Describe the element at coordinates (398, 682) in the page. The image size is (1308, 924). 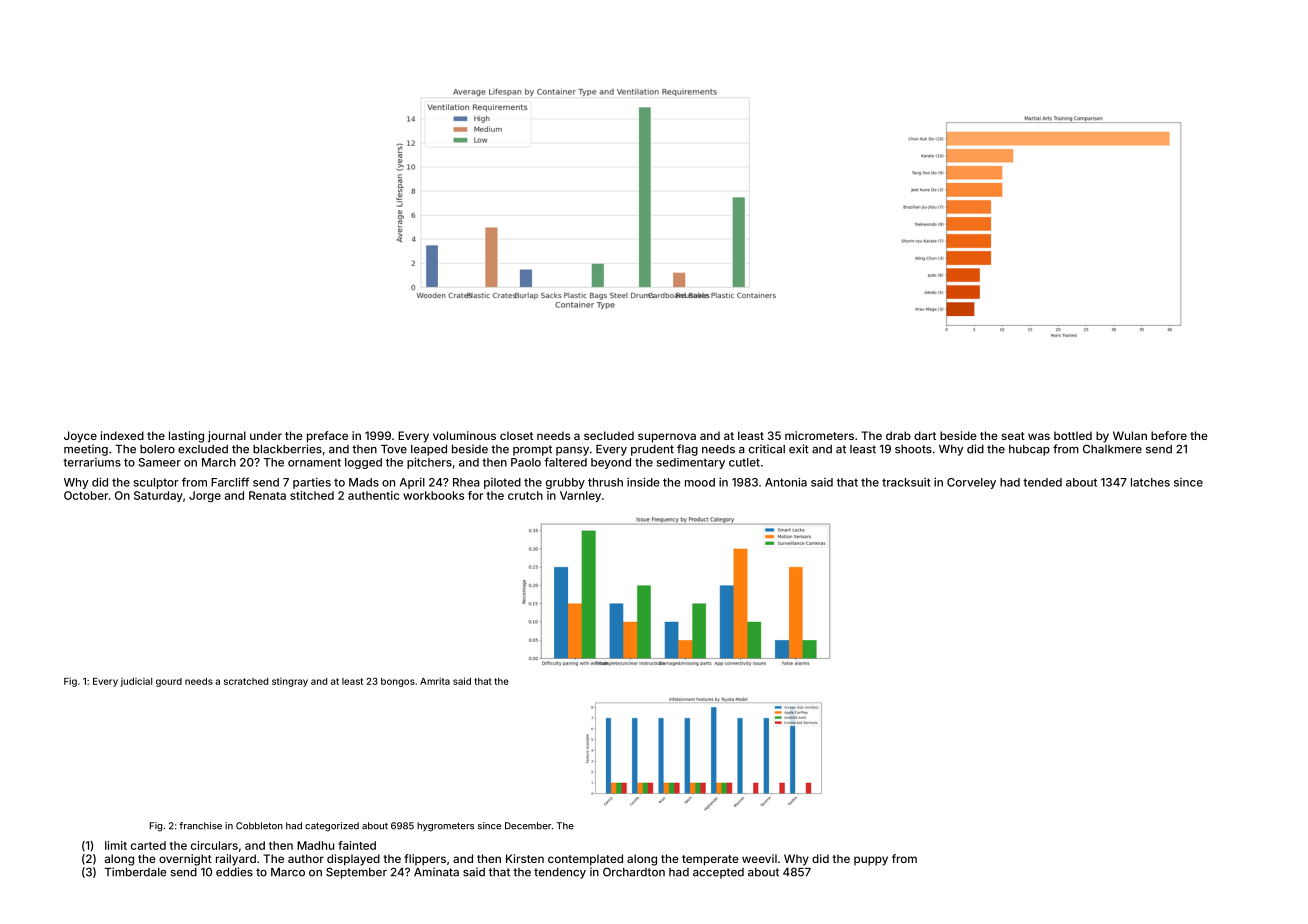
I see `bongos` at that location.
